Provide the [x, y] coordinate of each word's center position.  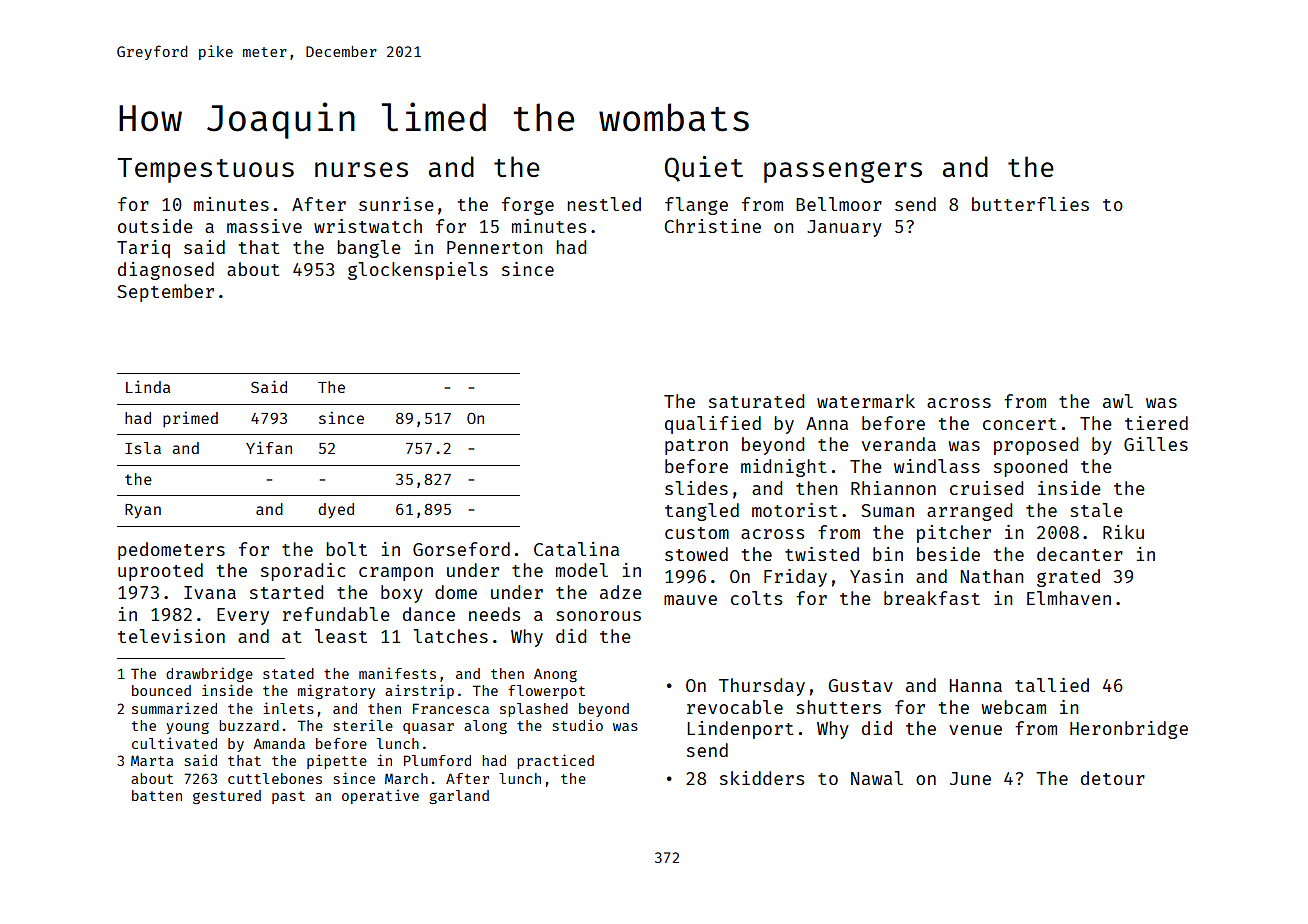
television [171, 636]
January [844, 228]
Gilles [1156, 444]
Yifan [269, 447]
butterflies [1030, 204]
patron [696, 447]
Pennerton [494, 247]
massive [264, 226]
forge [528, 206]
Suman [887, 510]
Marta [152, 760]
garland [459, 797]
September [165, 293]
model [582, 570]
